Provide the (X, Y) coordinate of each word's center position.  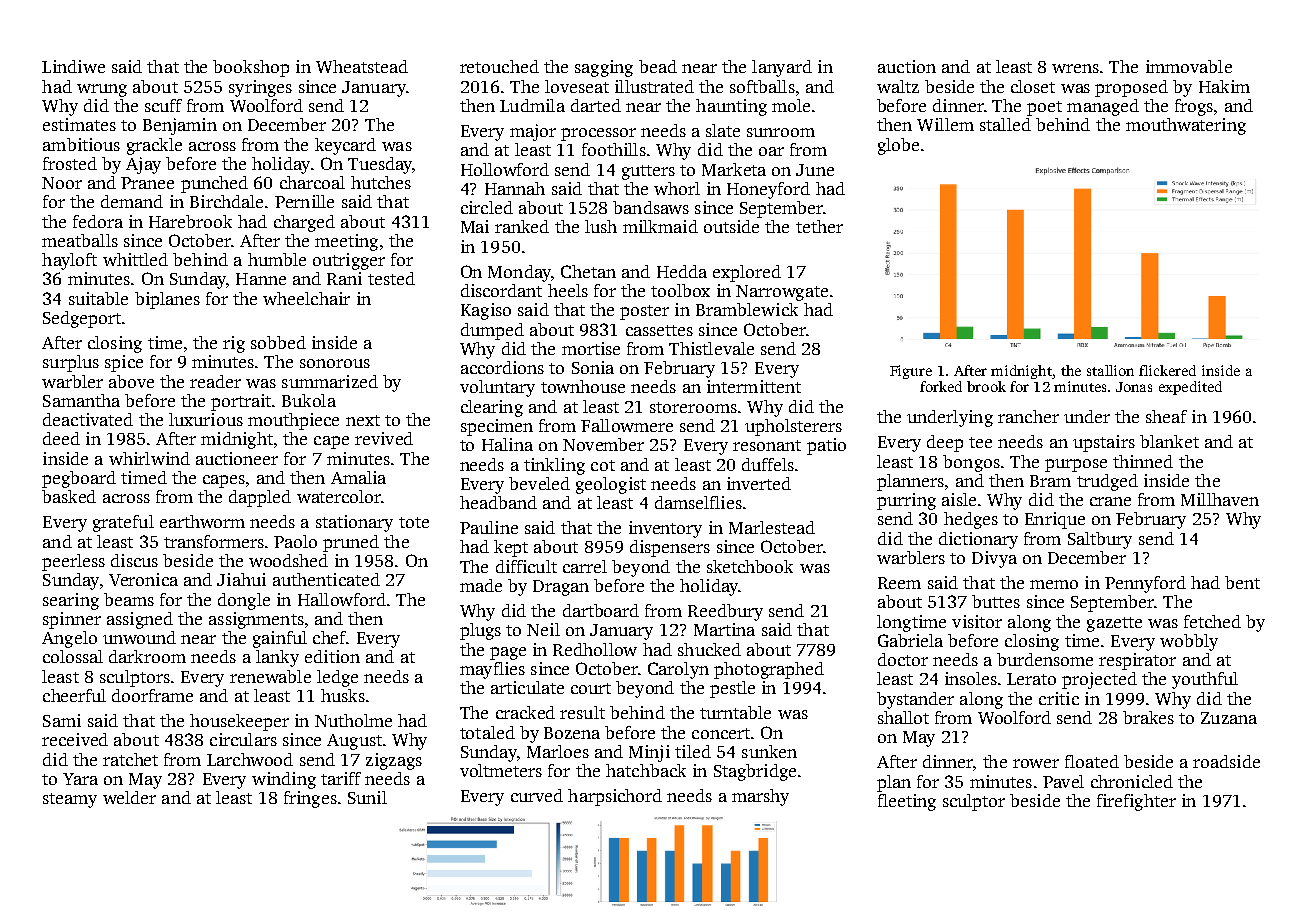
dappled (260, 498)
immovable (1189, 66)
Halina (507, 444)
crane (1110, 501)
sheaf (1166, 416)
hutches (381, 182)
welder (129, 797)
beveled (539, 483)
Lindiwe (73, 66)
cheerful (74, 695)
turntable (735, 712)
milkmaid (660, 226)
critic (1059, 698)
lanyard (782, 68)
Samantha (81, 400)
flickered (1167, 370)
